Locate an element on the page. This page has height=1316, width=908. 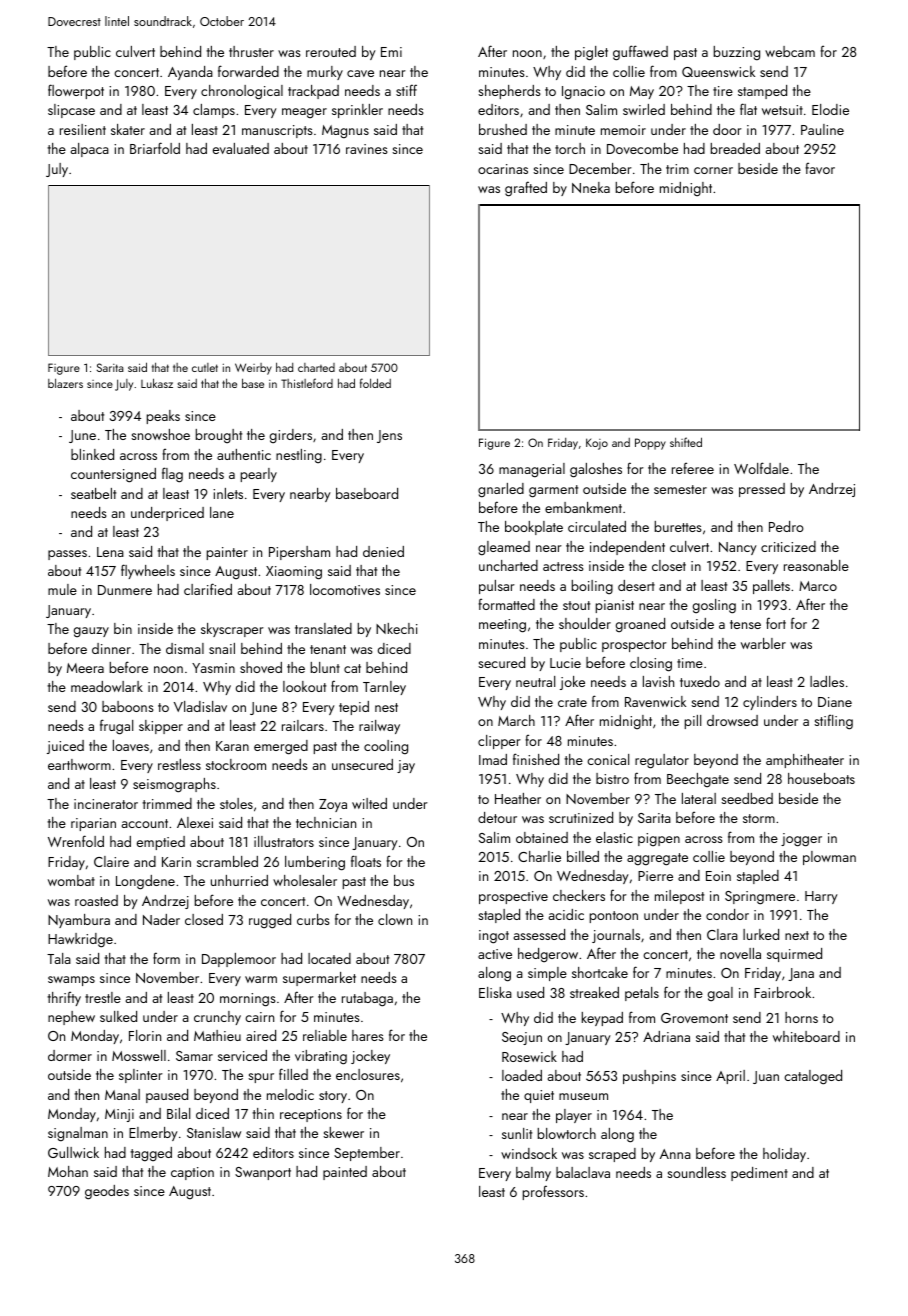
Eoin is located at coordinates (718, 876).
